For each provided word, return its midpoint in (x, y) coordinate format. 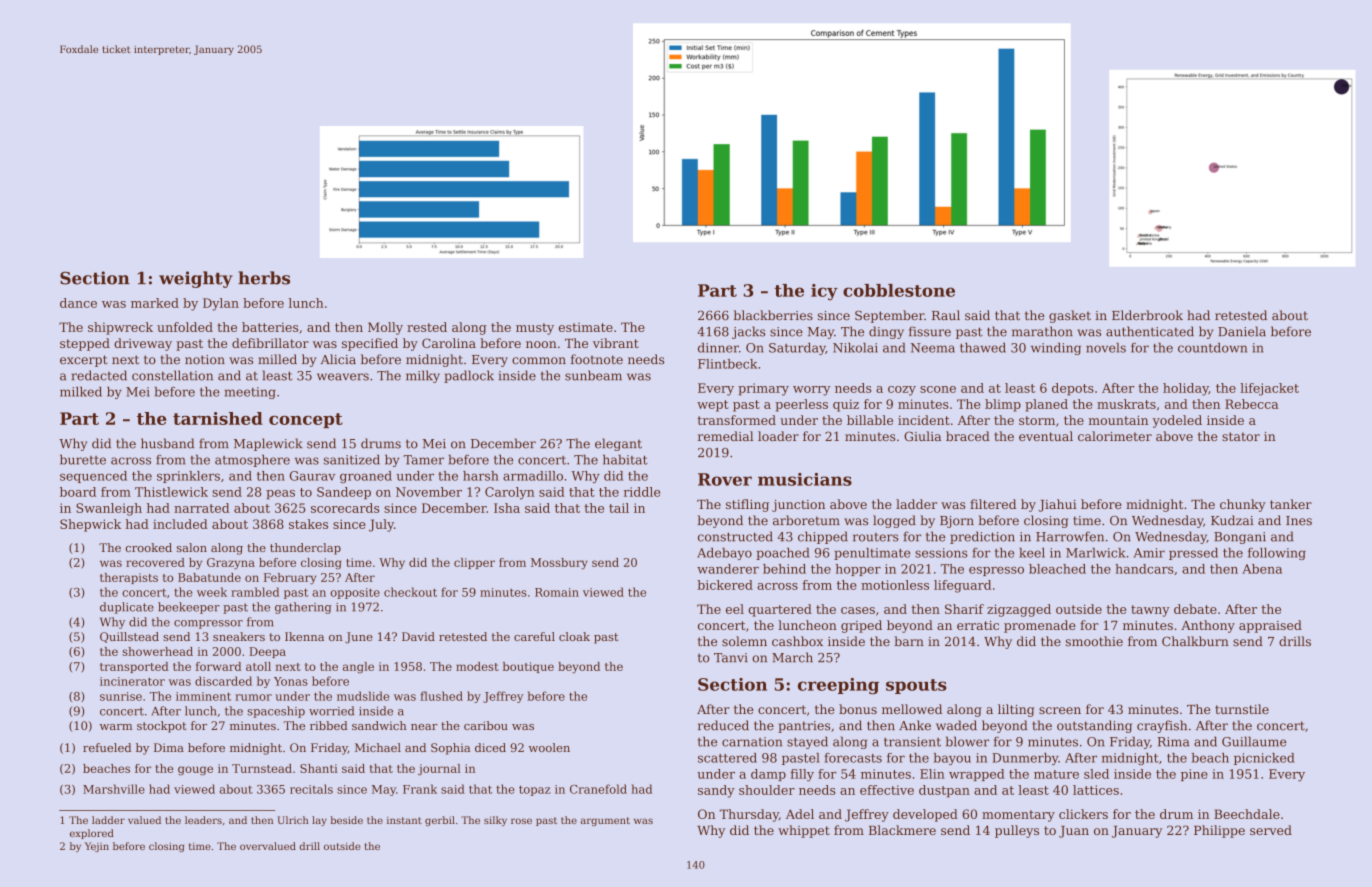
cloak (574, 636)
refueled (107, 747)
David (418, 636)
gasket (1070, 316)
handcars (1144, 569)
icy (824, 292)
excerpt (84, 361)
